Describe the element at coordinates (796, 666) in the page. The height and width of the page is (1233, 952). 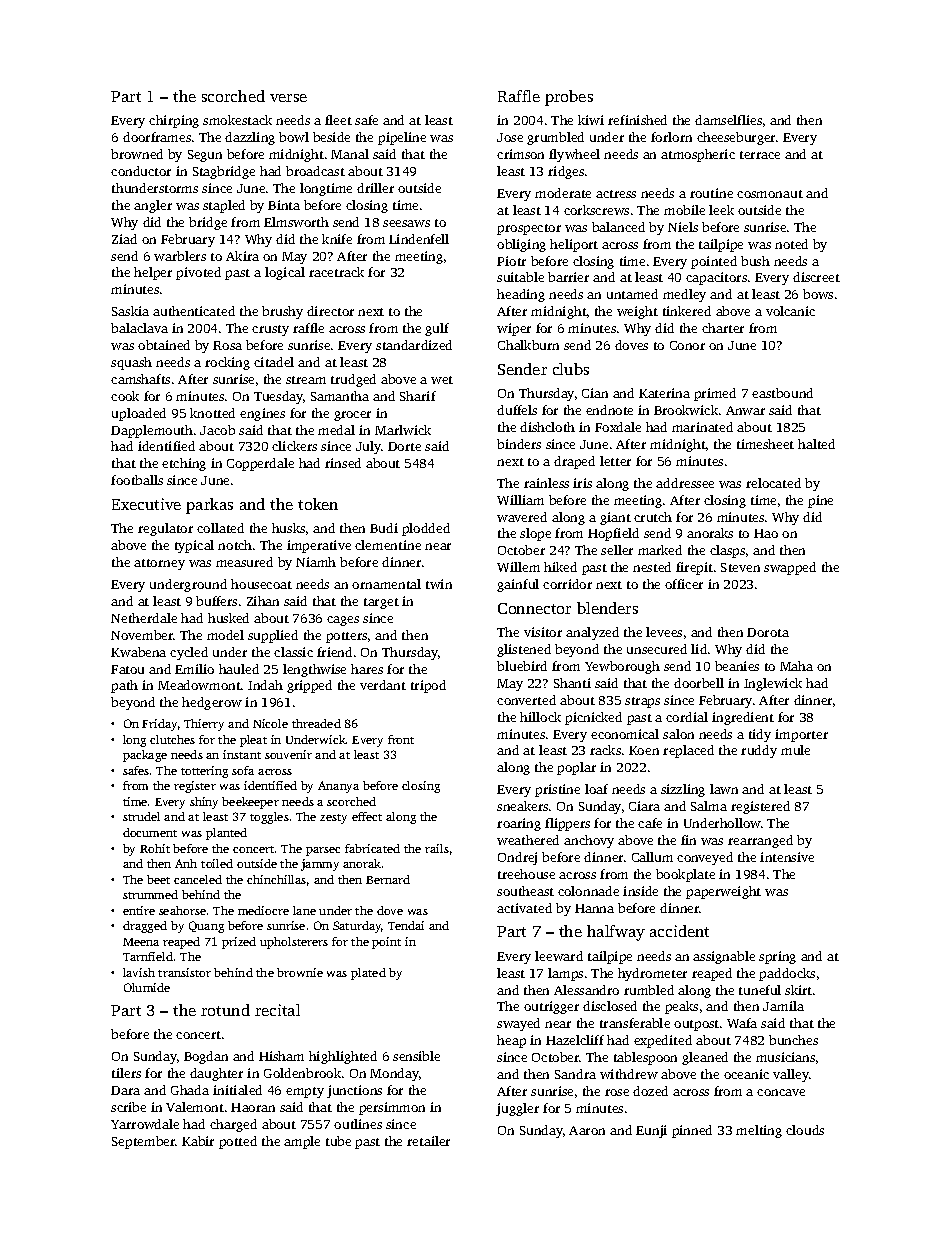
I see `Maha` at that location.
